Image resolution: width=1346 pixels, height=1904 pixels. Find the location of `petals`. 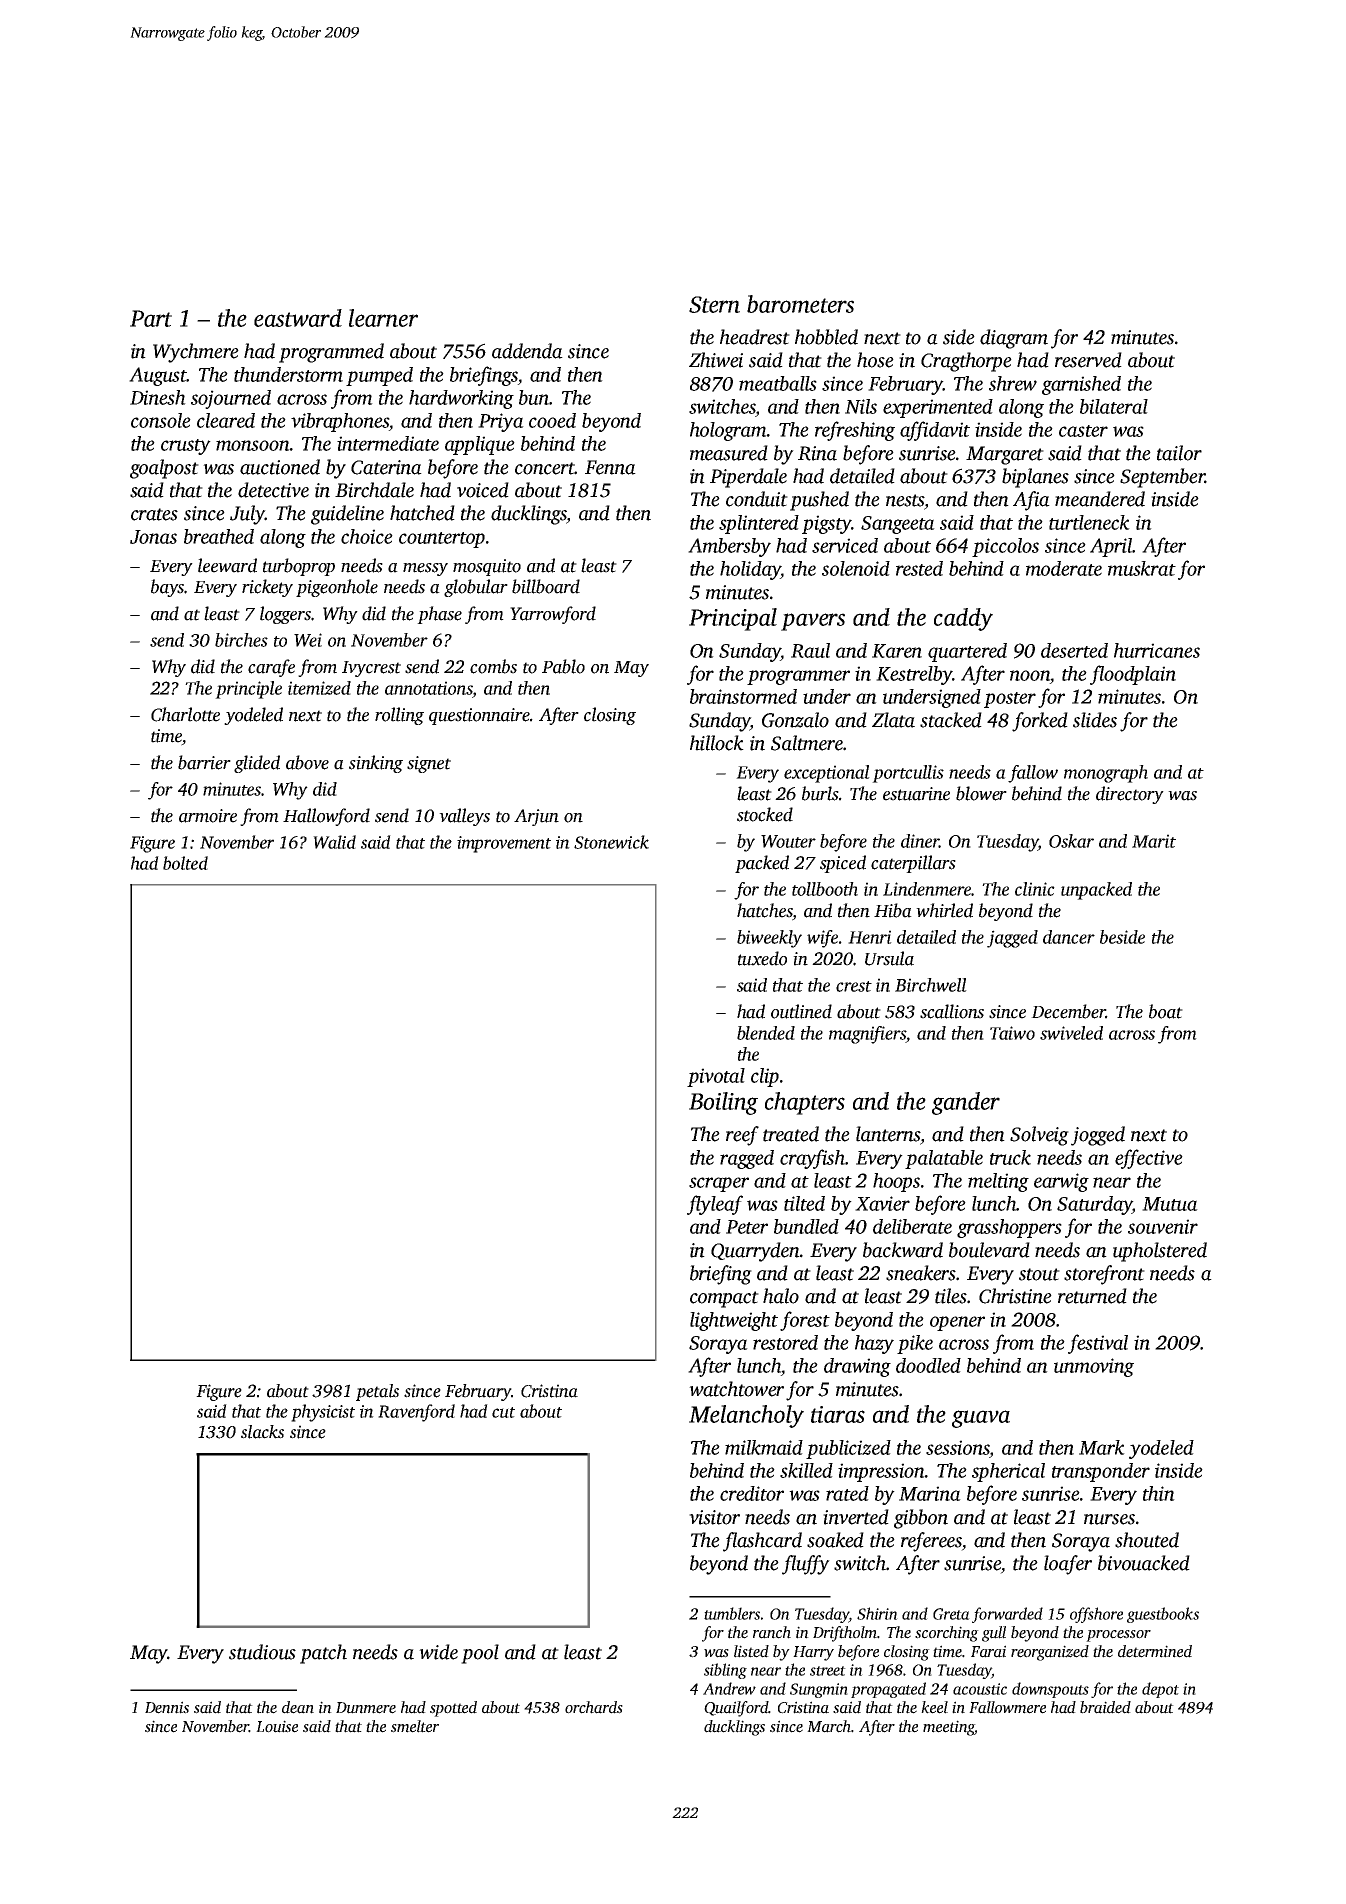

petals is located at coordinates (377, 1392).
